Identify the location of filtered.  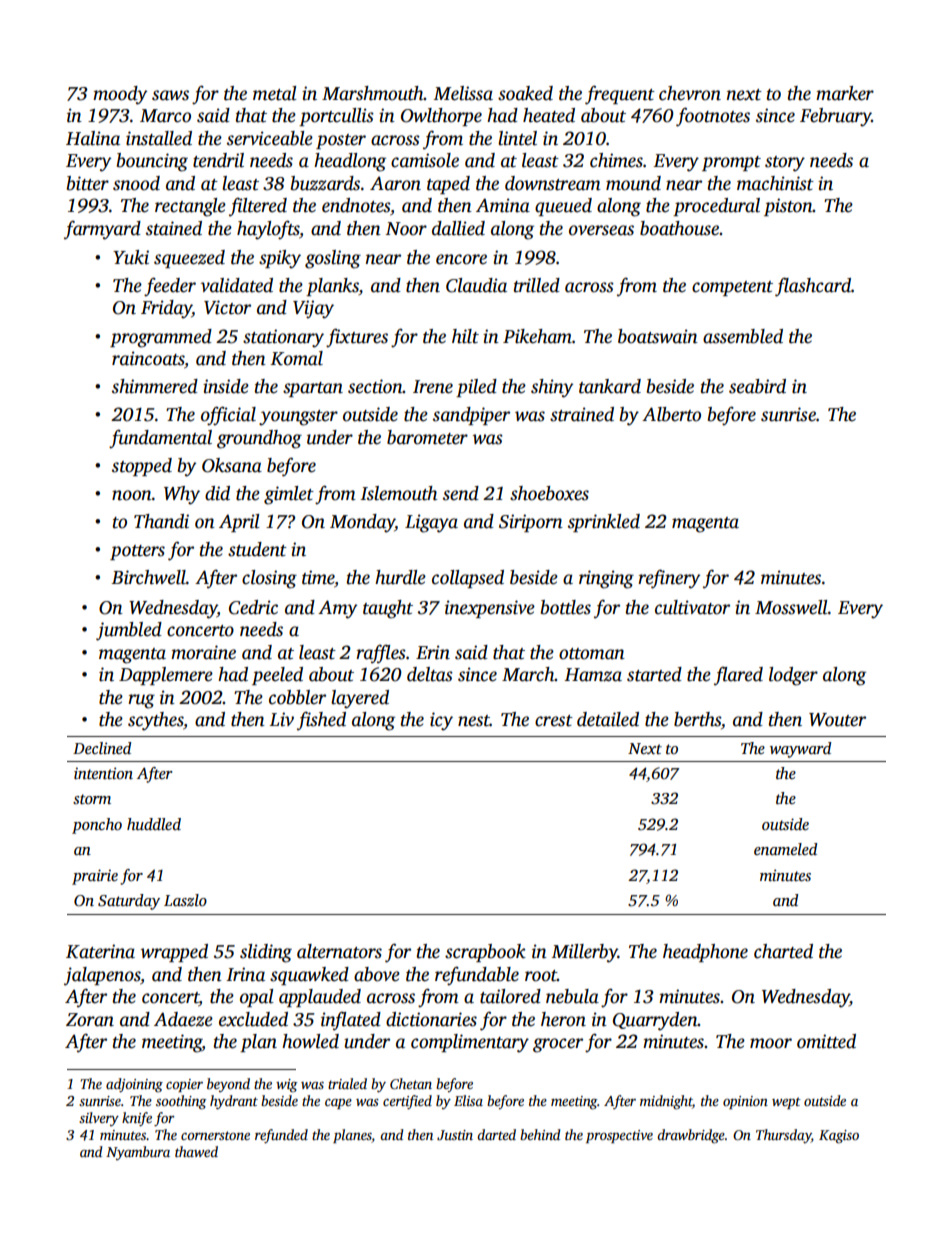
(258, 207).
